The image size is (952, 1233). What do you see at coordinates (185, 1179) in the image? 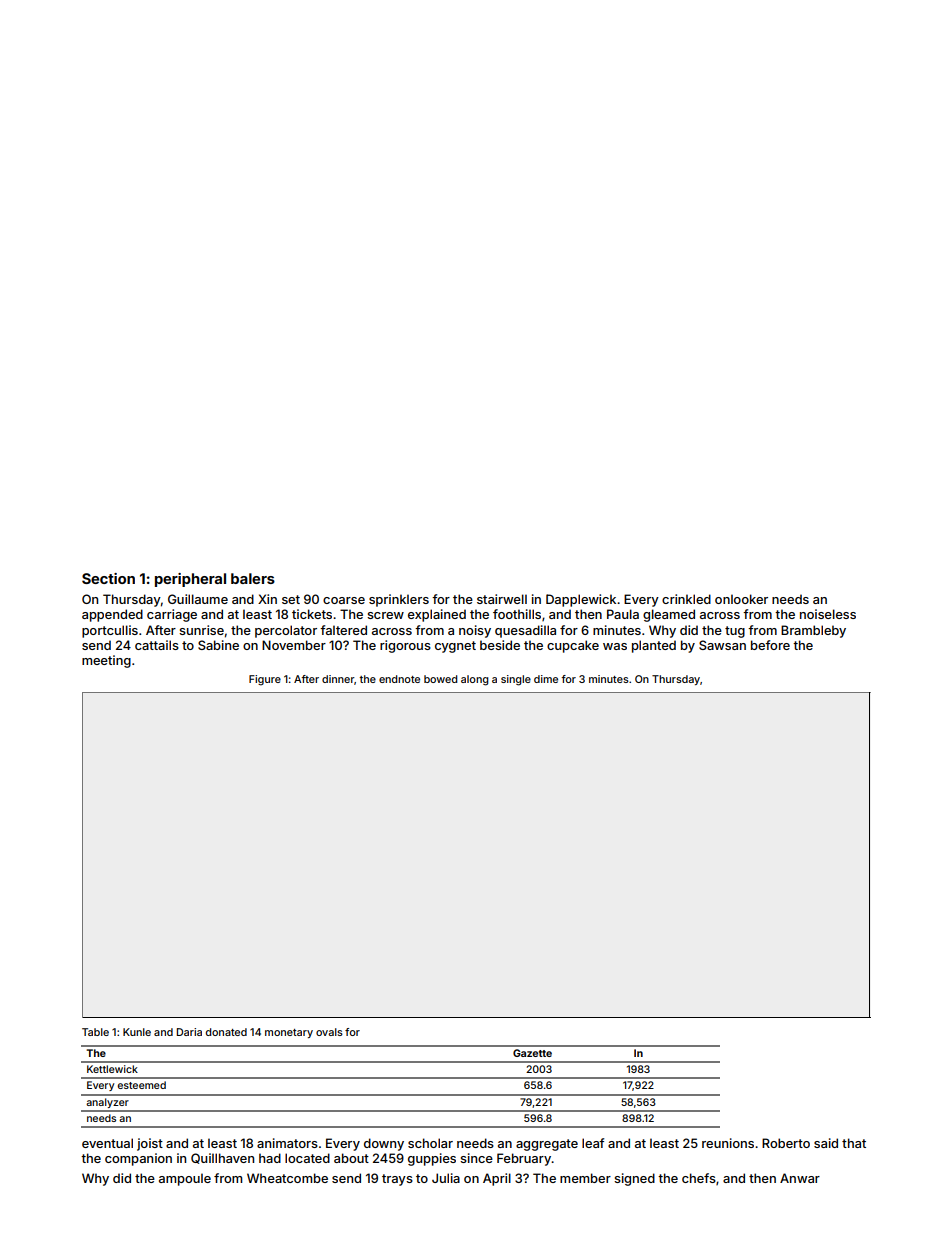
I see `ampoule` at bounding box center [185, 1179].
